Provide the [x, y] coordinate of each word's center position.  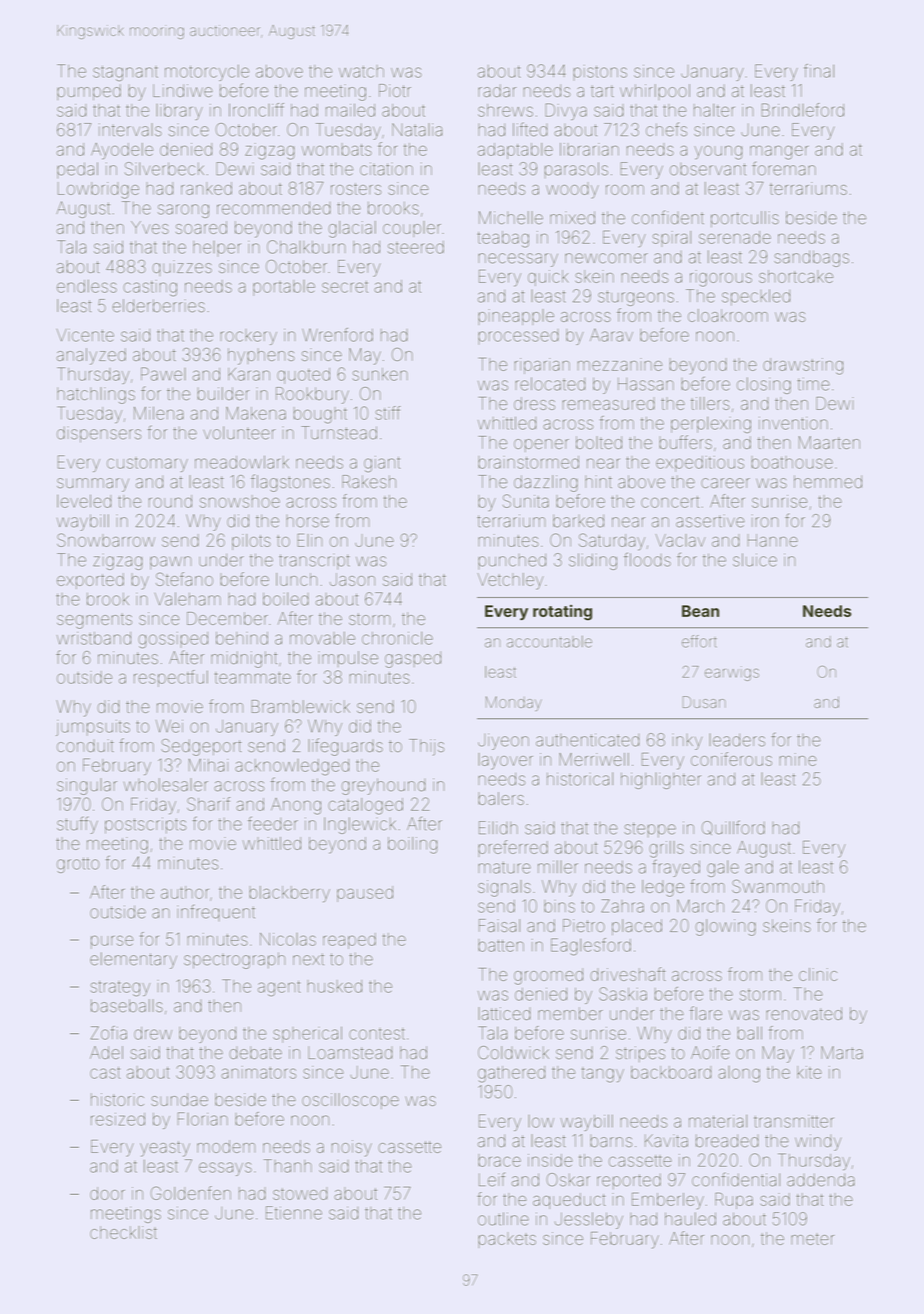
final [819, 71]
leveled [84, 501]
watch [361, 71]
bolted [599, 442]
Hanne [773, 540]
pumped [89, 92]
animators [258, 1072]
